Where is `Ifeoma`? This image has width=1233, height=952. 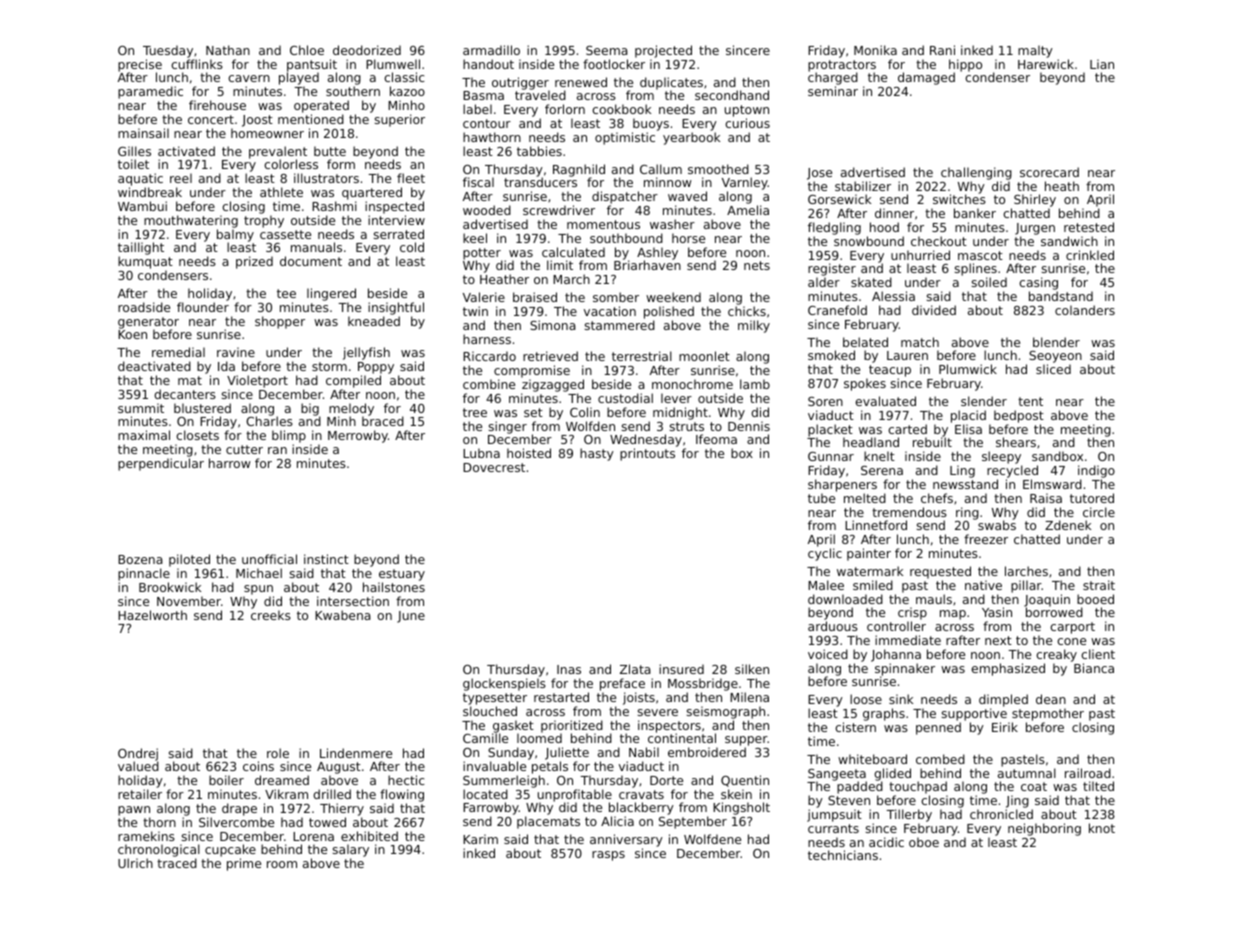
Ifeoma is located at coordinates (716, 439).
